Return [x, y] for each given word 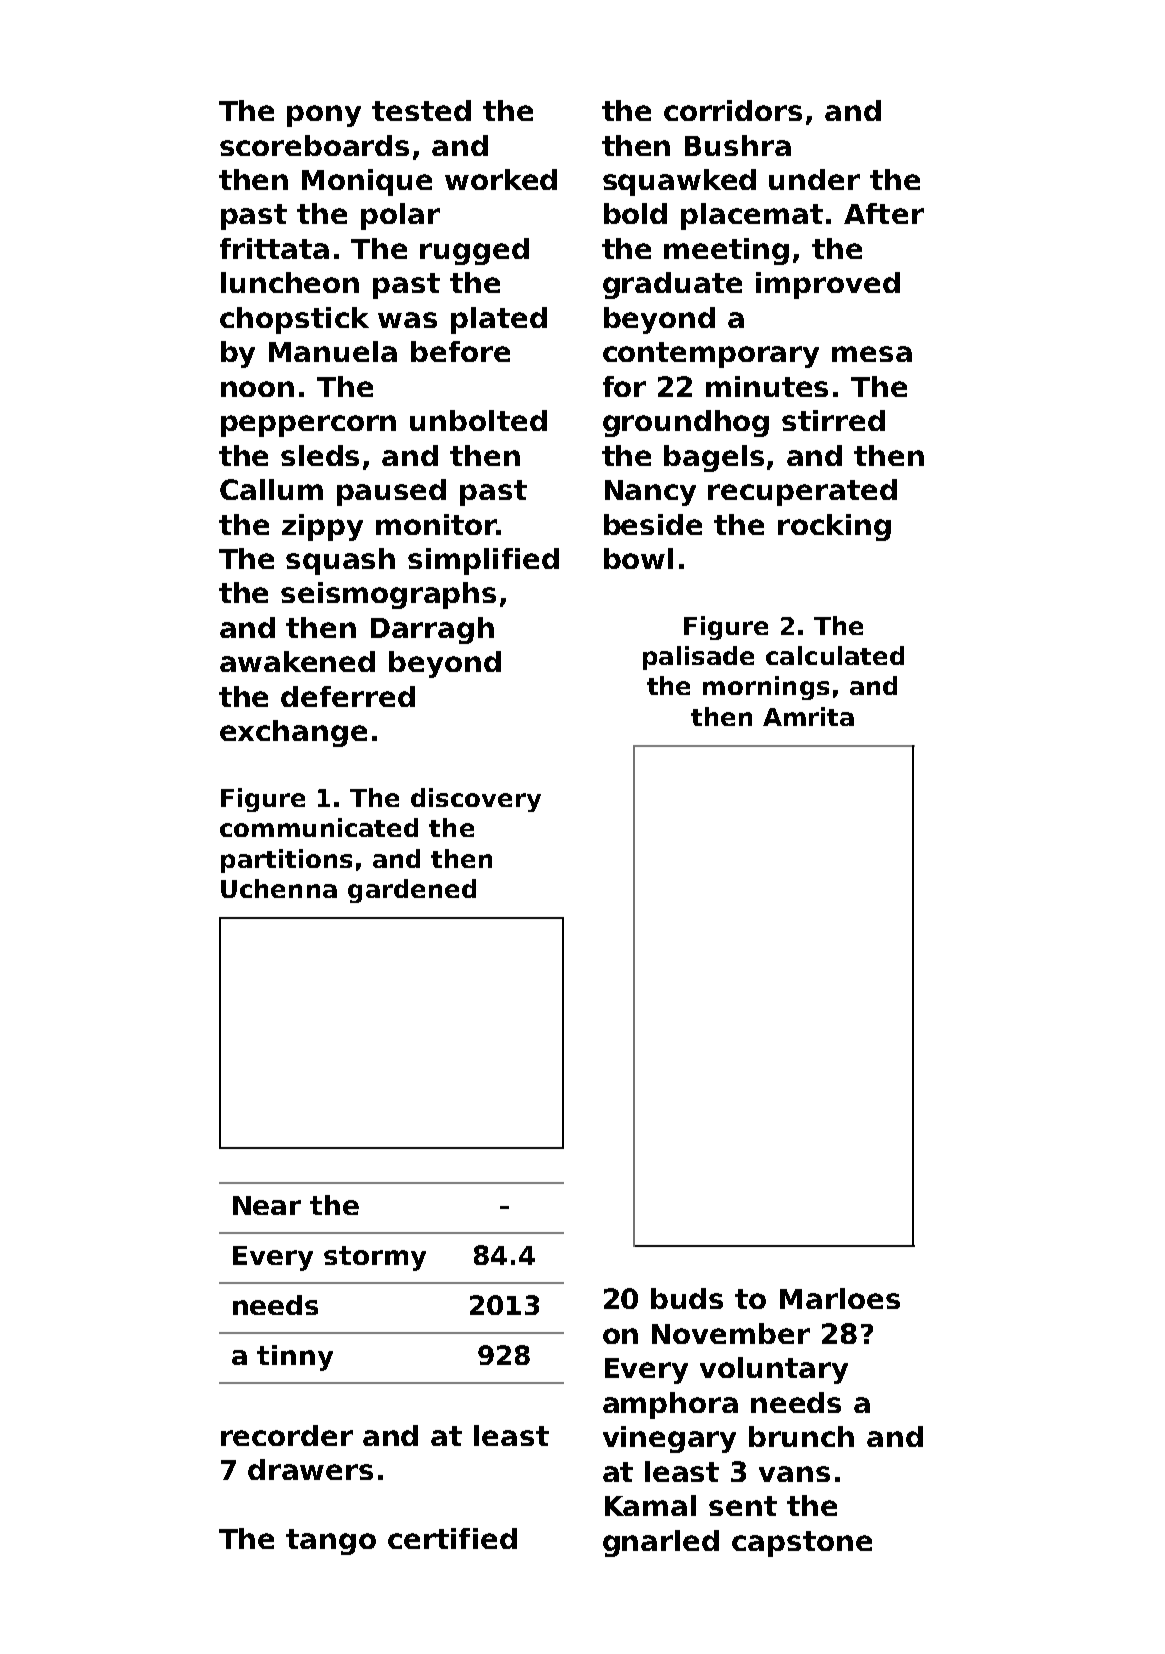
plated [499, 320]
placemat [752, 216]
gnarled [661, 1543]
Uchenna [279, 888]
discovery [476, 800]
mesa [872, 354]
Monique [367, 182]
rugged [474, 251]
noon [257, 389]
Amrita [808, 716]
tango [331, 1542]
